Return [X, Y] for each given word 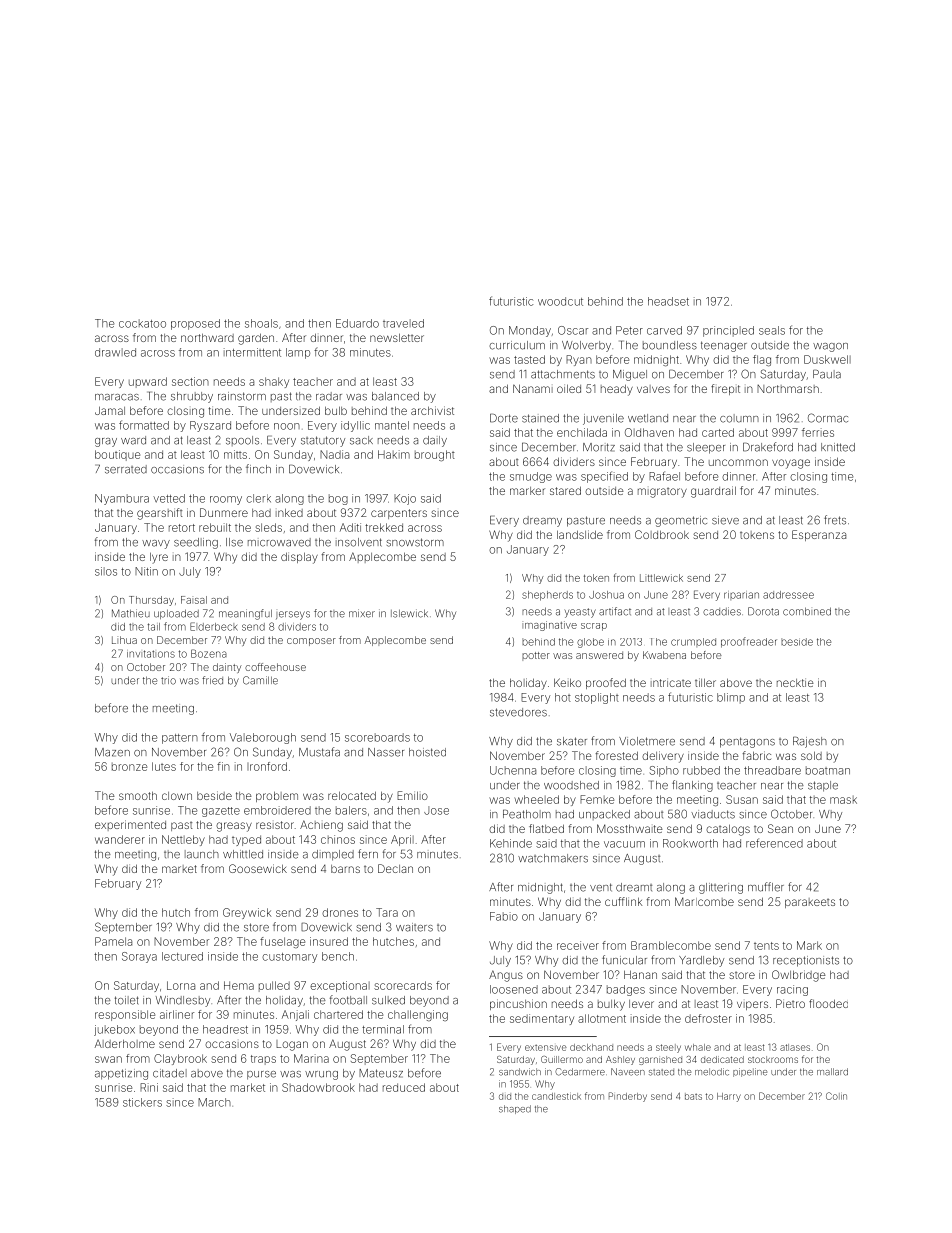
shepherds [547, 596]
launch [202, 854]
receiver [578, 945]
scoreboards [377, 737]
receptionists [806, 961]
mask [843, 800]
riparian [741, 595]
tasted [529, 359]
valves [653, 389]
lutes [164, 766]
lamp [298, 353]
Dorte [504, 418]
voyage [791, 464]
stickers [142, 1102]
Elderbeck [214, 626]
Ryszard [210, 426]
